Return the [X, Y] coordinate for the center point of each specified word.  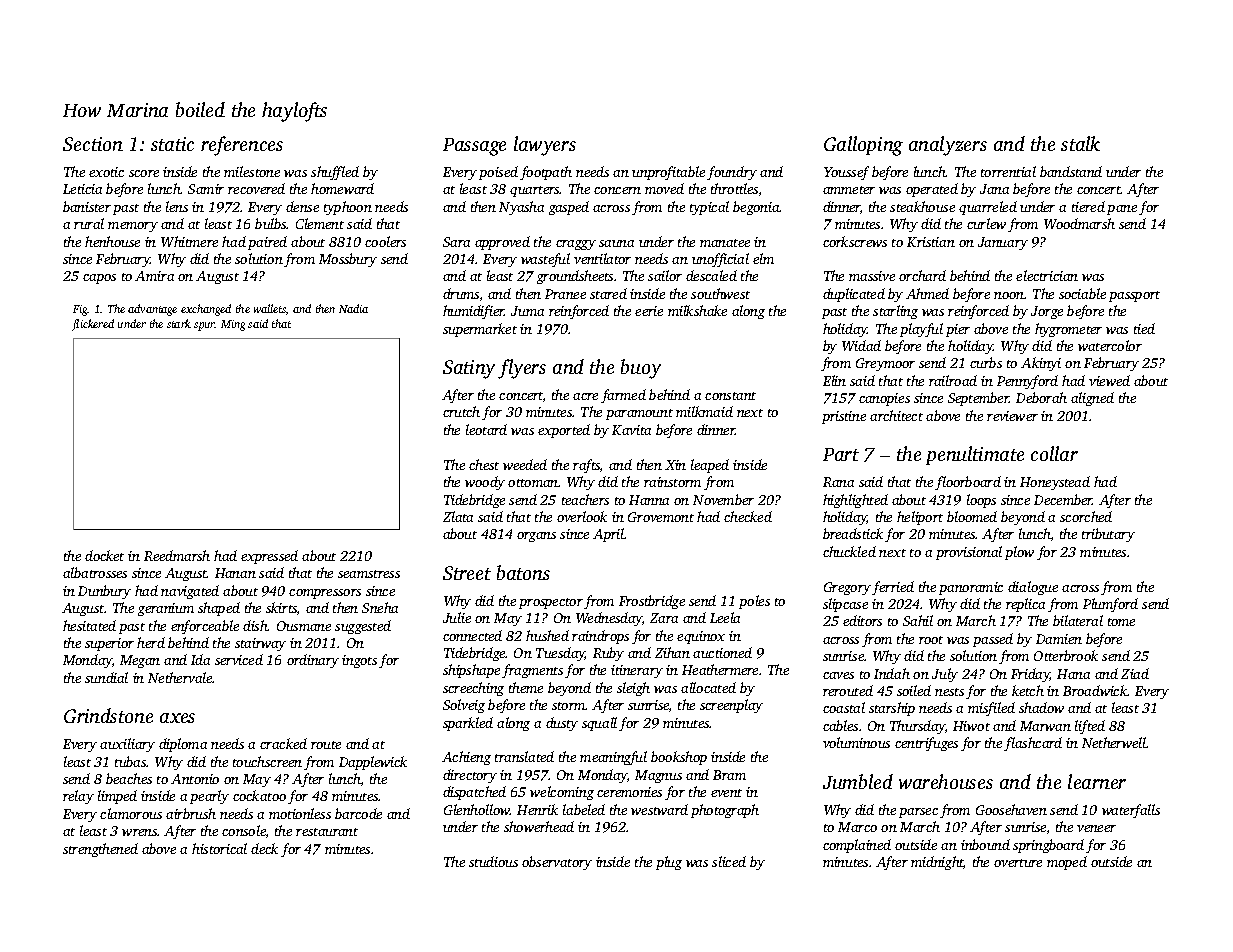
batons [523, 572]
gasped [569, 208]
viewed [1109, 380]
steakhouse [922, 206]
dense [302, 206]
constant [730, 396]
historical [219, 848]
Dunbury [104, 592]
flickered [93, 325]
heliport [920, 518]
